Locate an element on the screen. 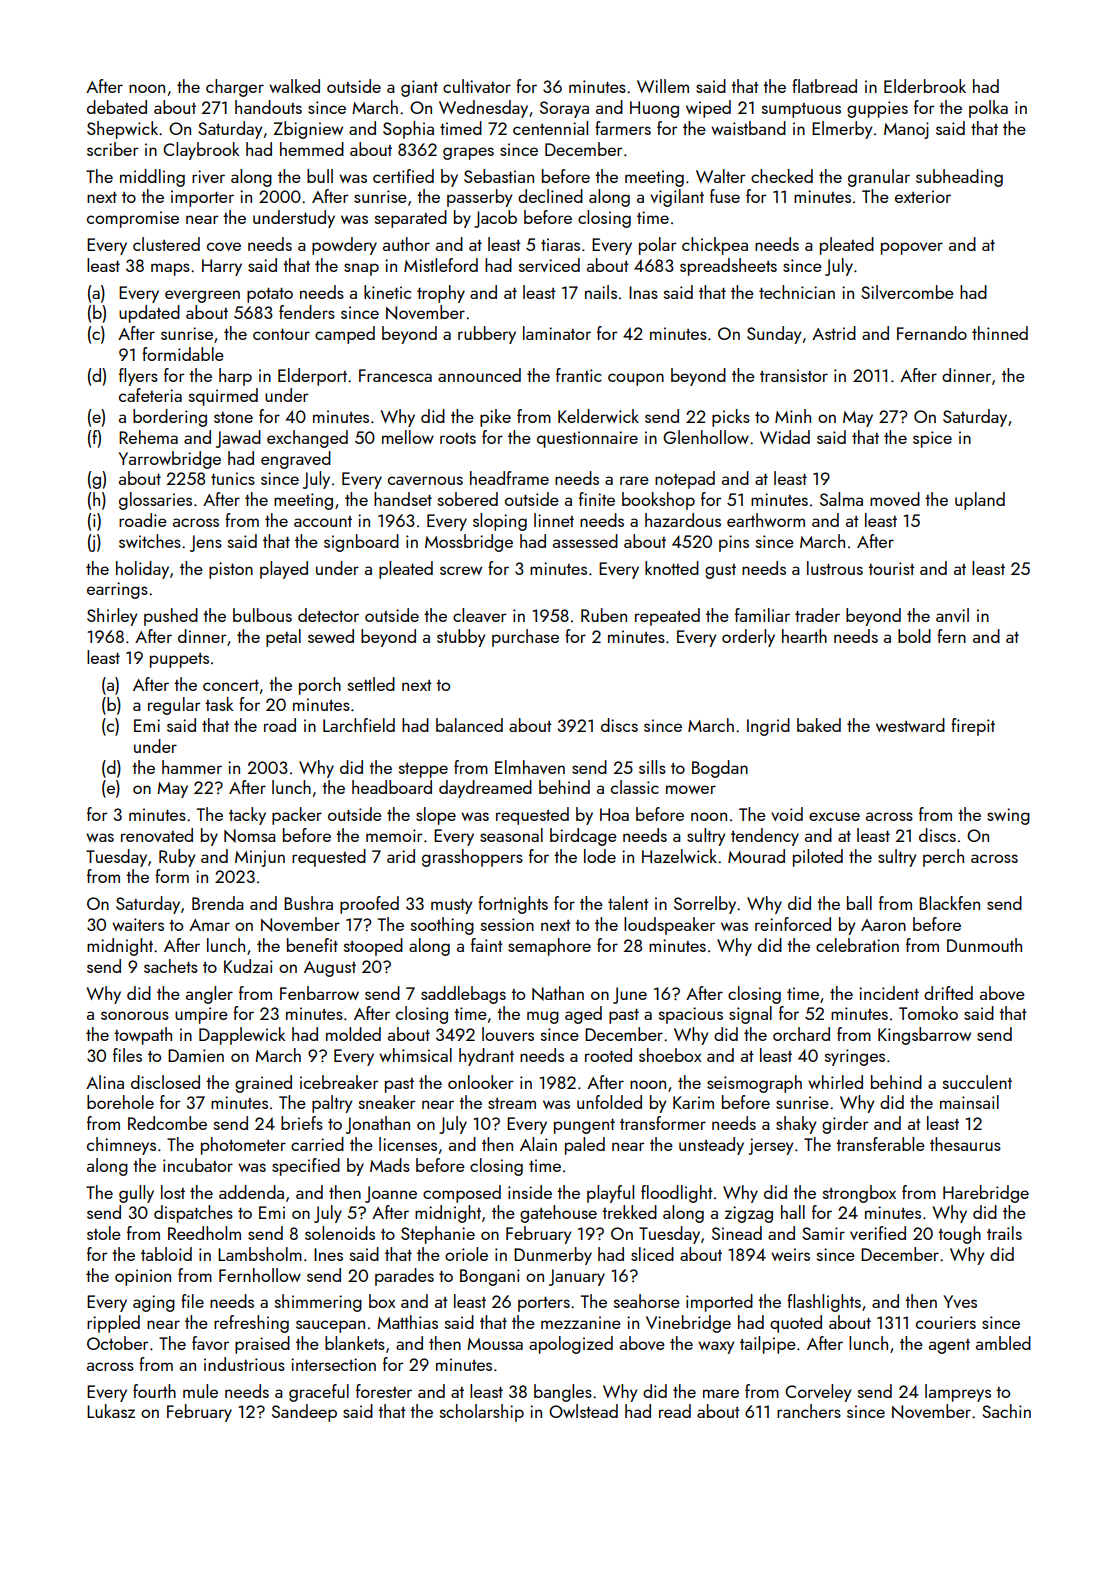 The width and height of the screenshot is (1120, 1584). bold is located at coordinates (914, 636).
